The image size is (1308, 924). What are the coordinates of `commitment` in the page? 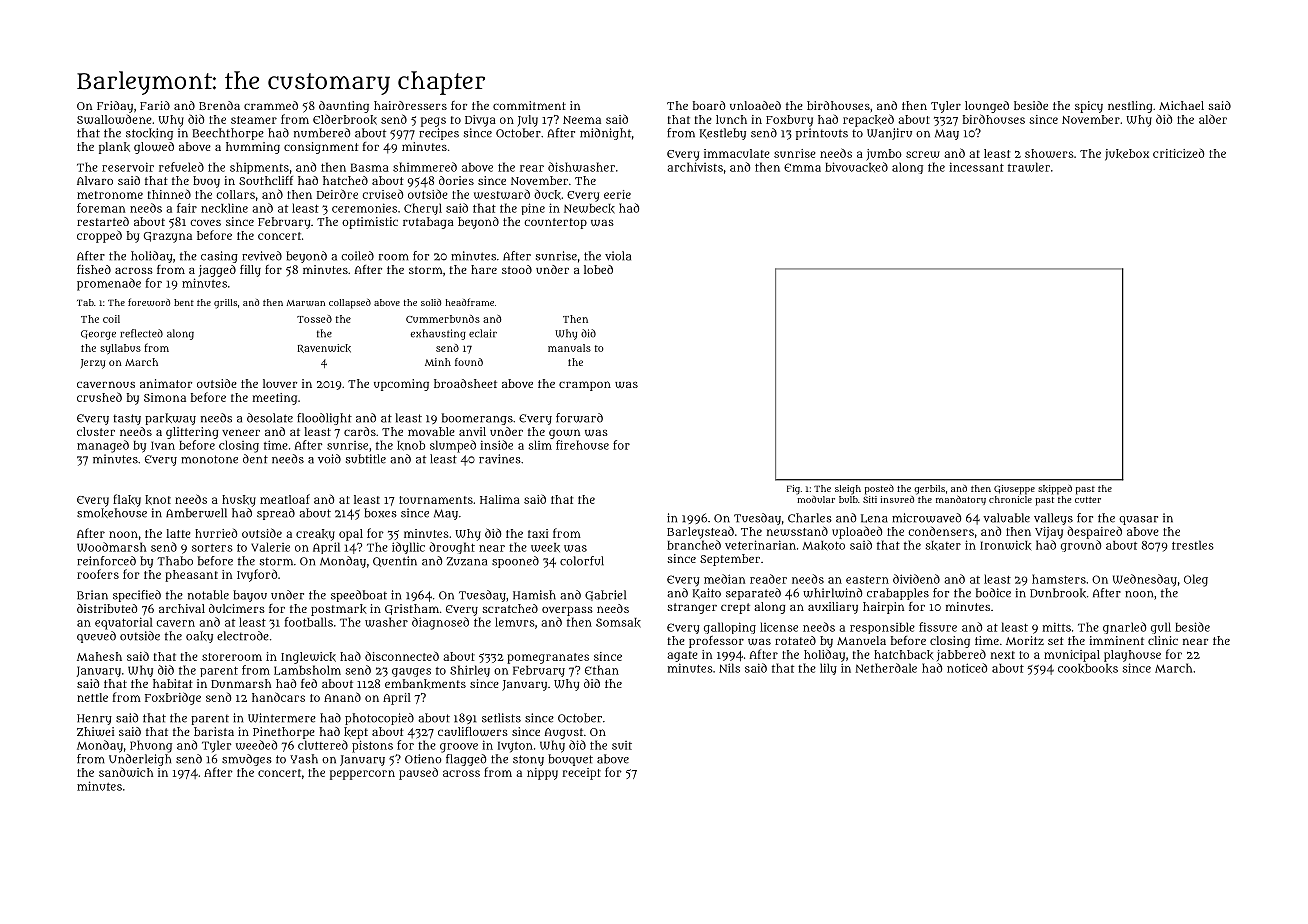 It's located at (529, 105).
